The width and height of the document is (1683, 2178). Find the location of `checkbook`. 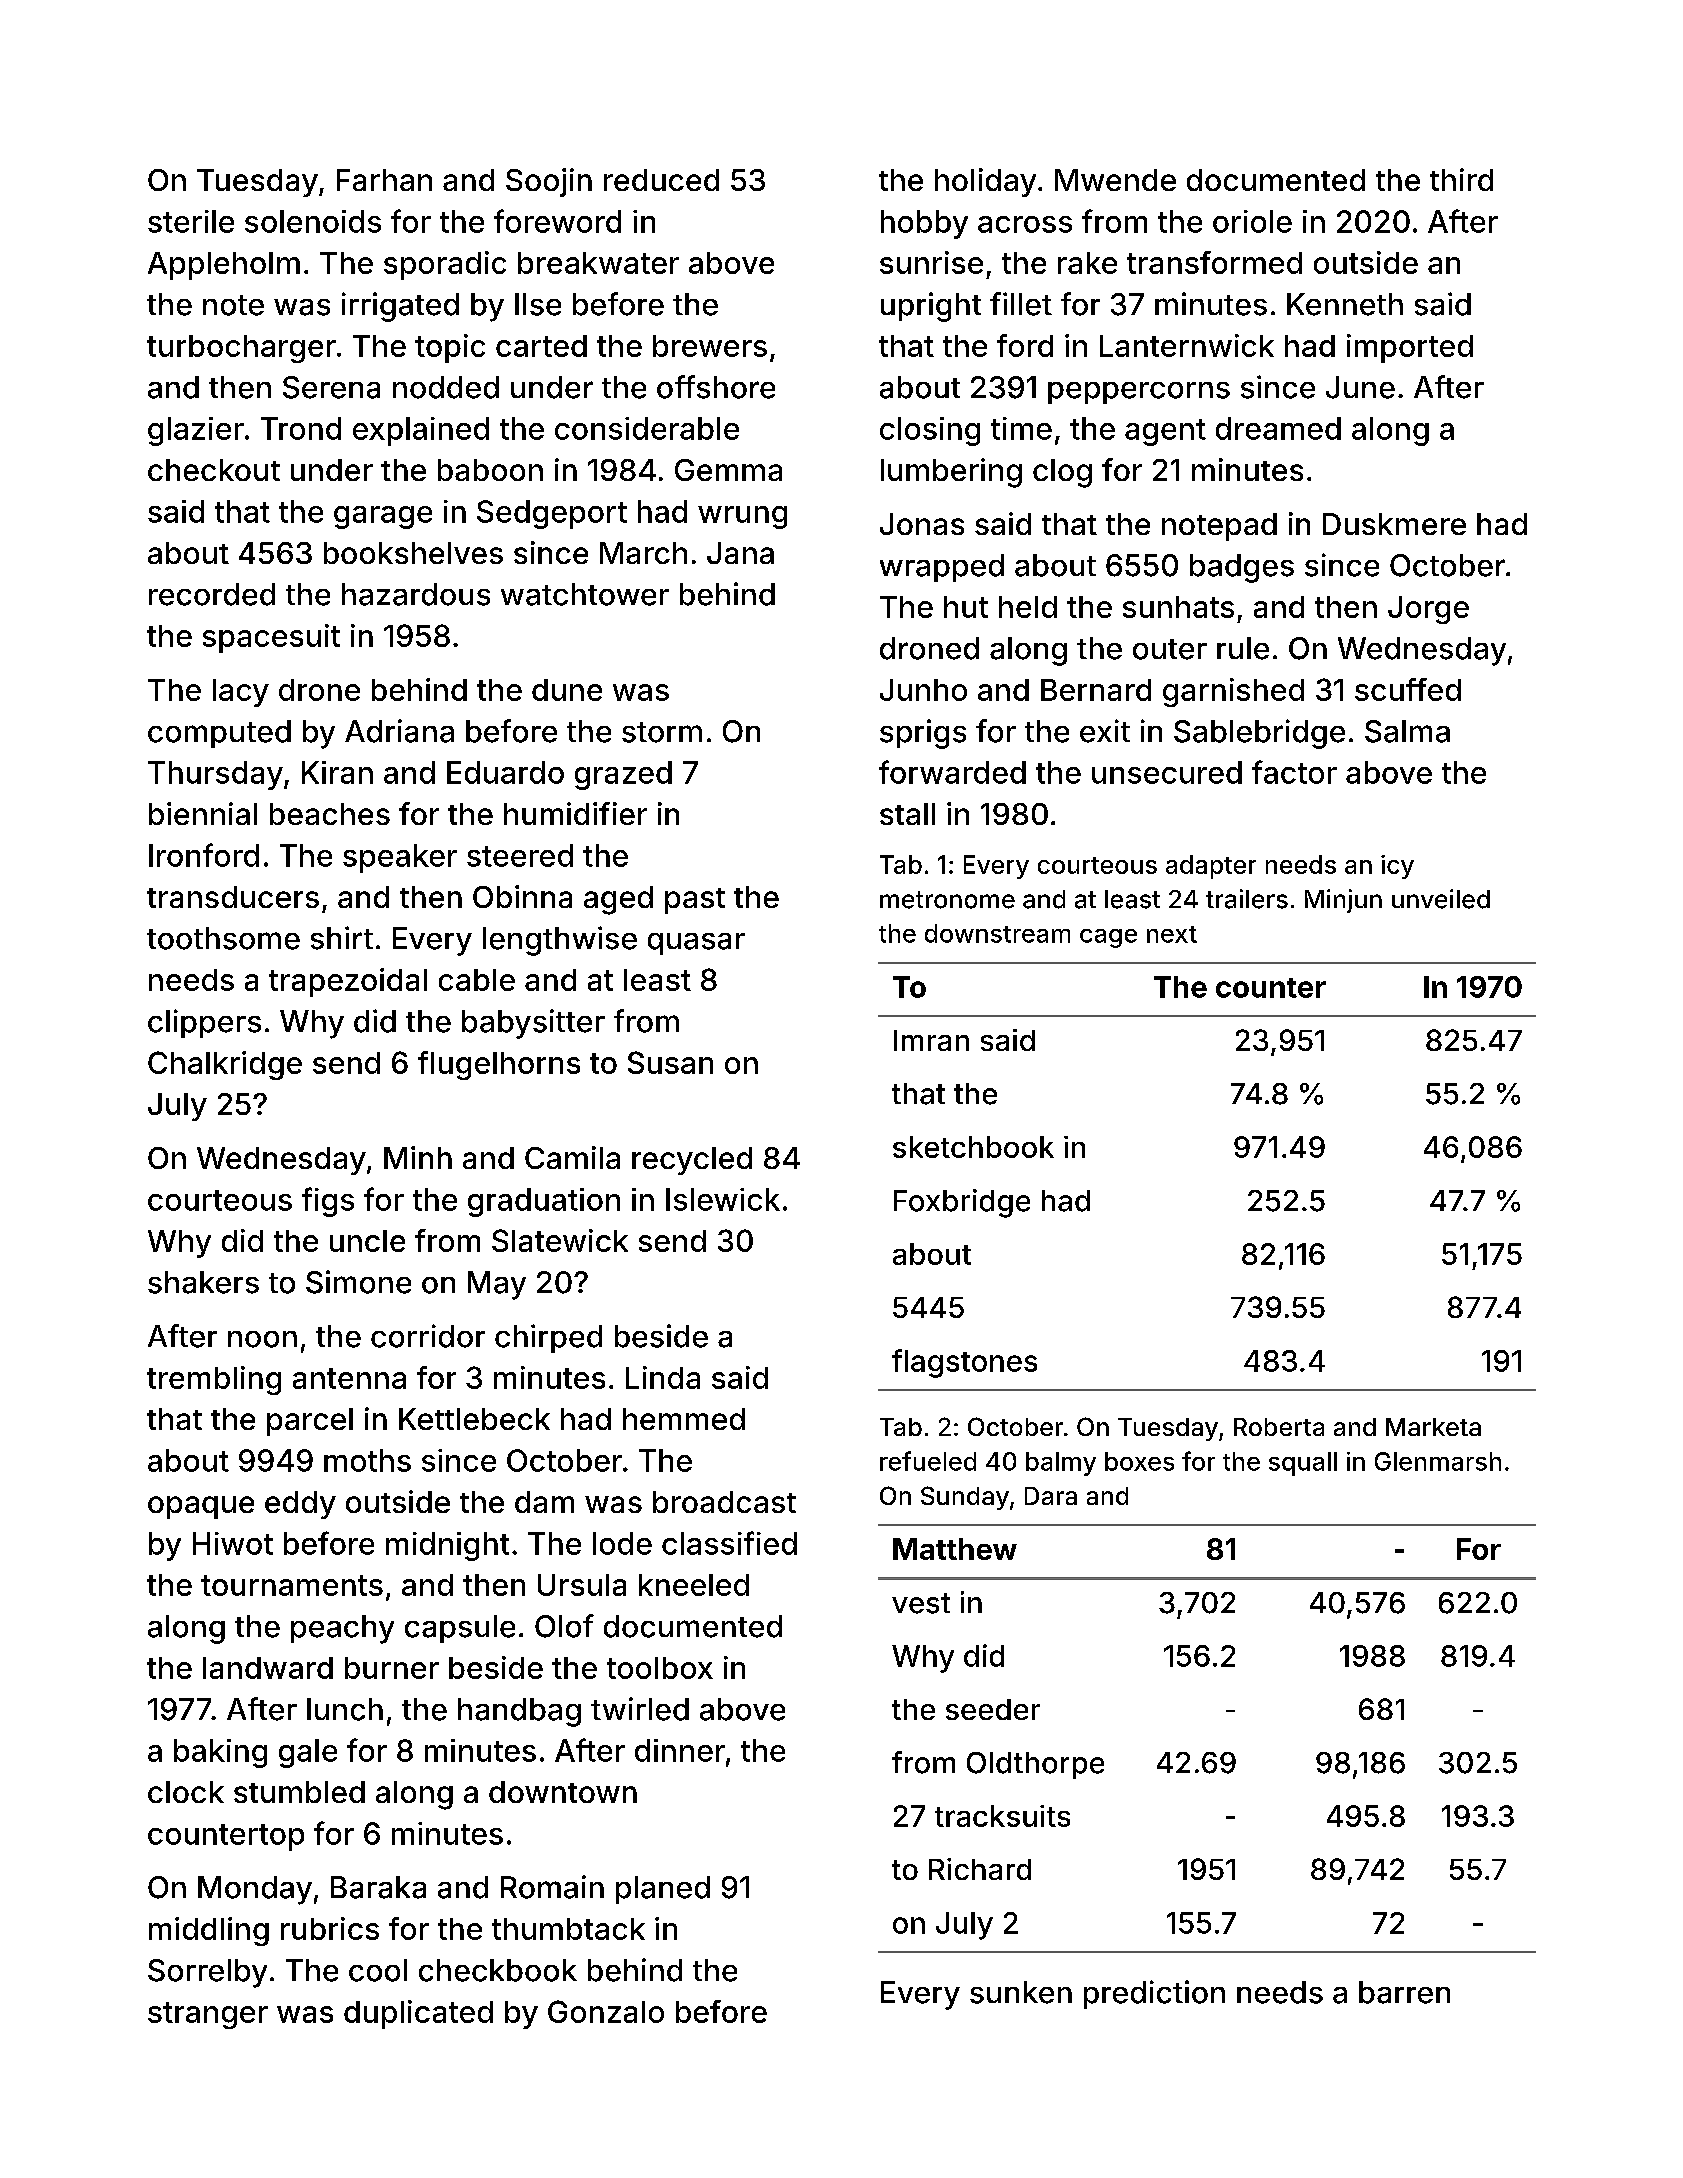

checkbook is located at coordinates (498, 1970).
